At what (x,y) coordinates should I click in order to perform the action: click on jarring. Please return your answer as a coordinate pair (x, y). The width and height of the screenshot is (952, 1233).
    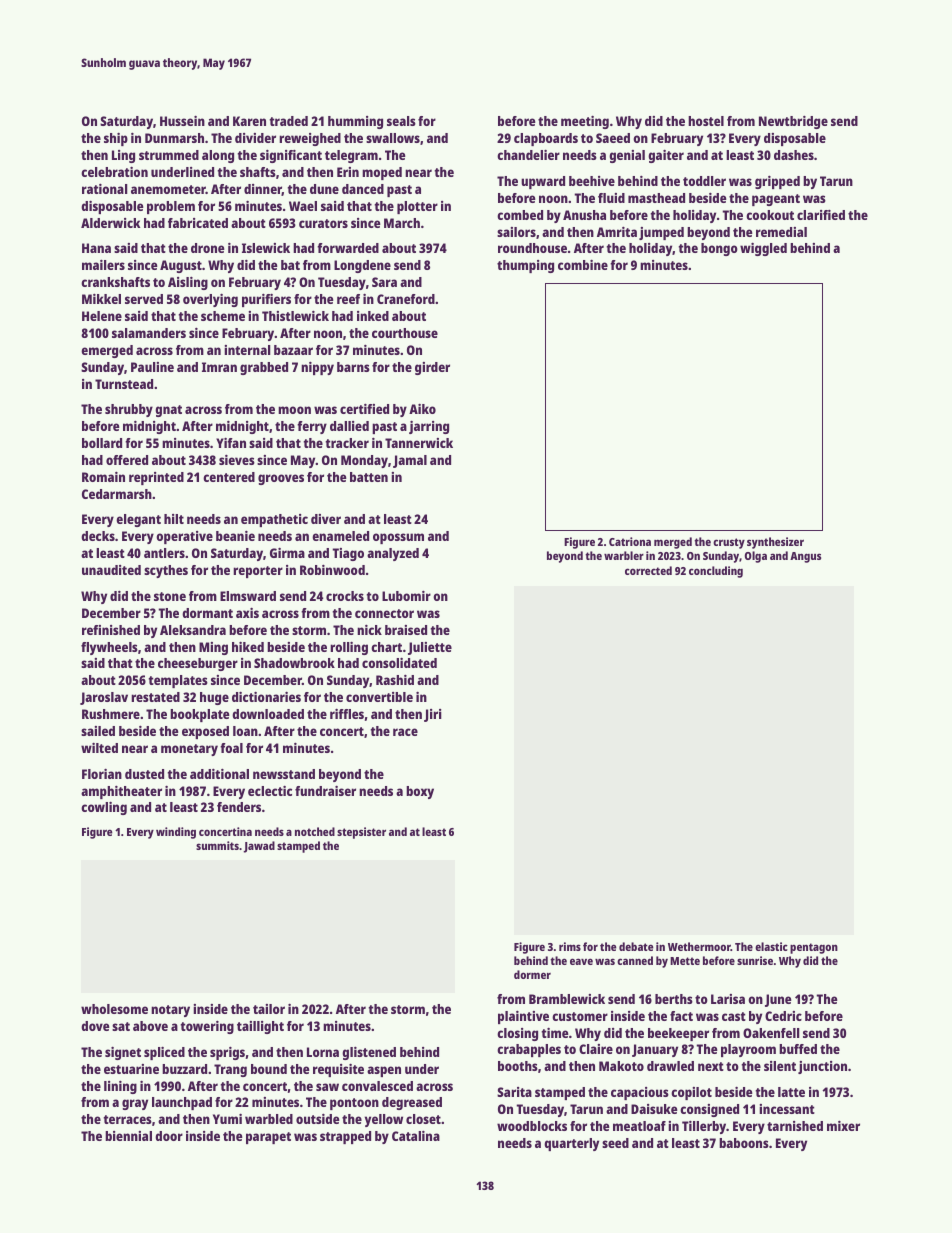
    Looking at the image, I should click on (429, 427).
